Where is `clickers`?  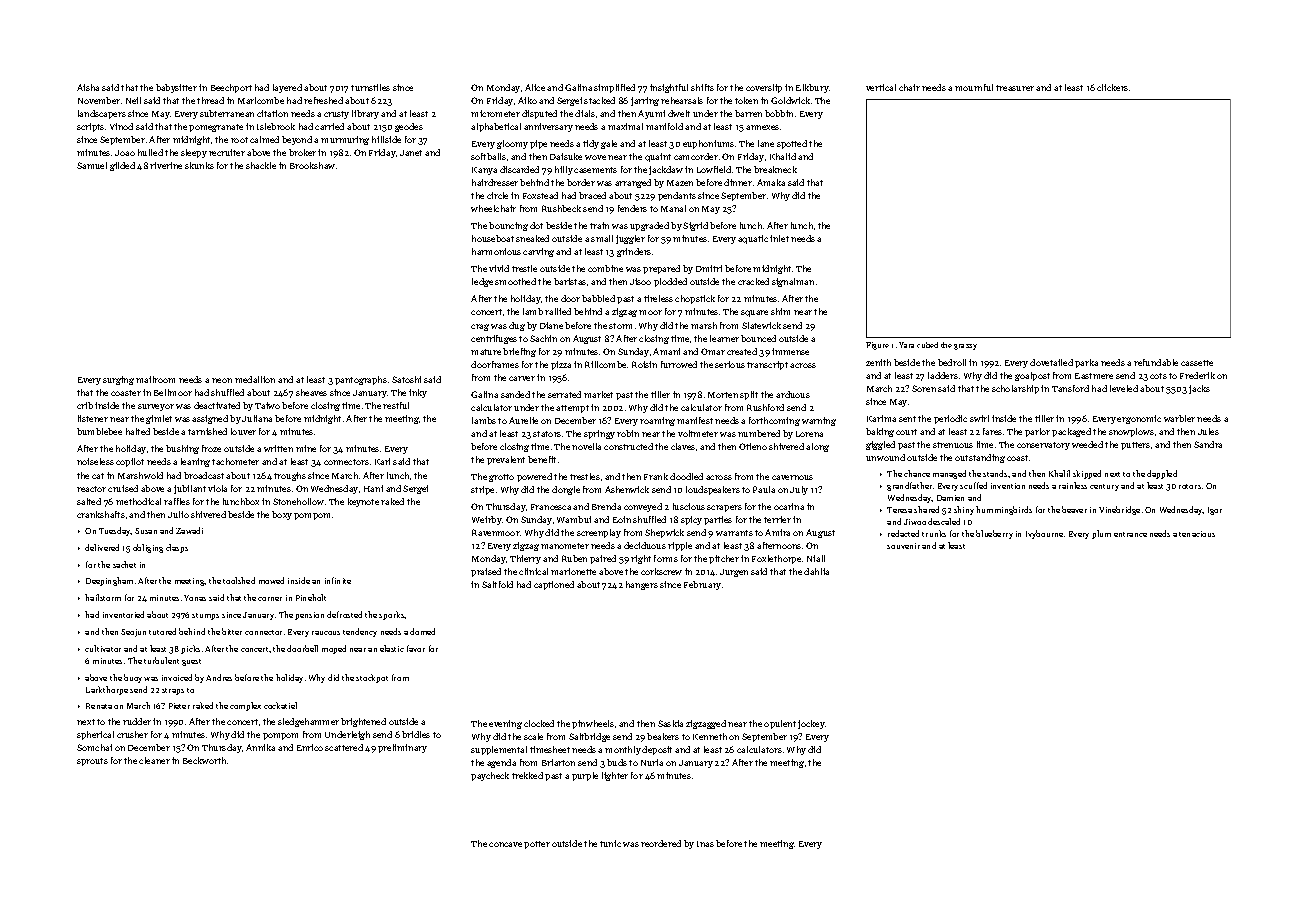
clickers is located at coordinates (1112, 87).
